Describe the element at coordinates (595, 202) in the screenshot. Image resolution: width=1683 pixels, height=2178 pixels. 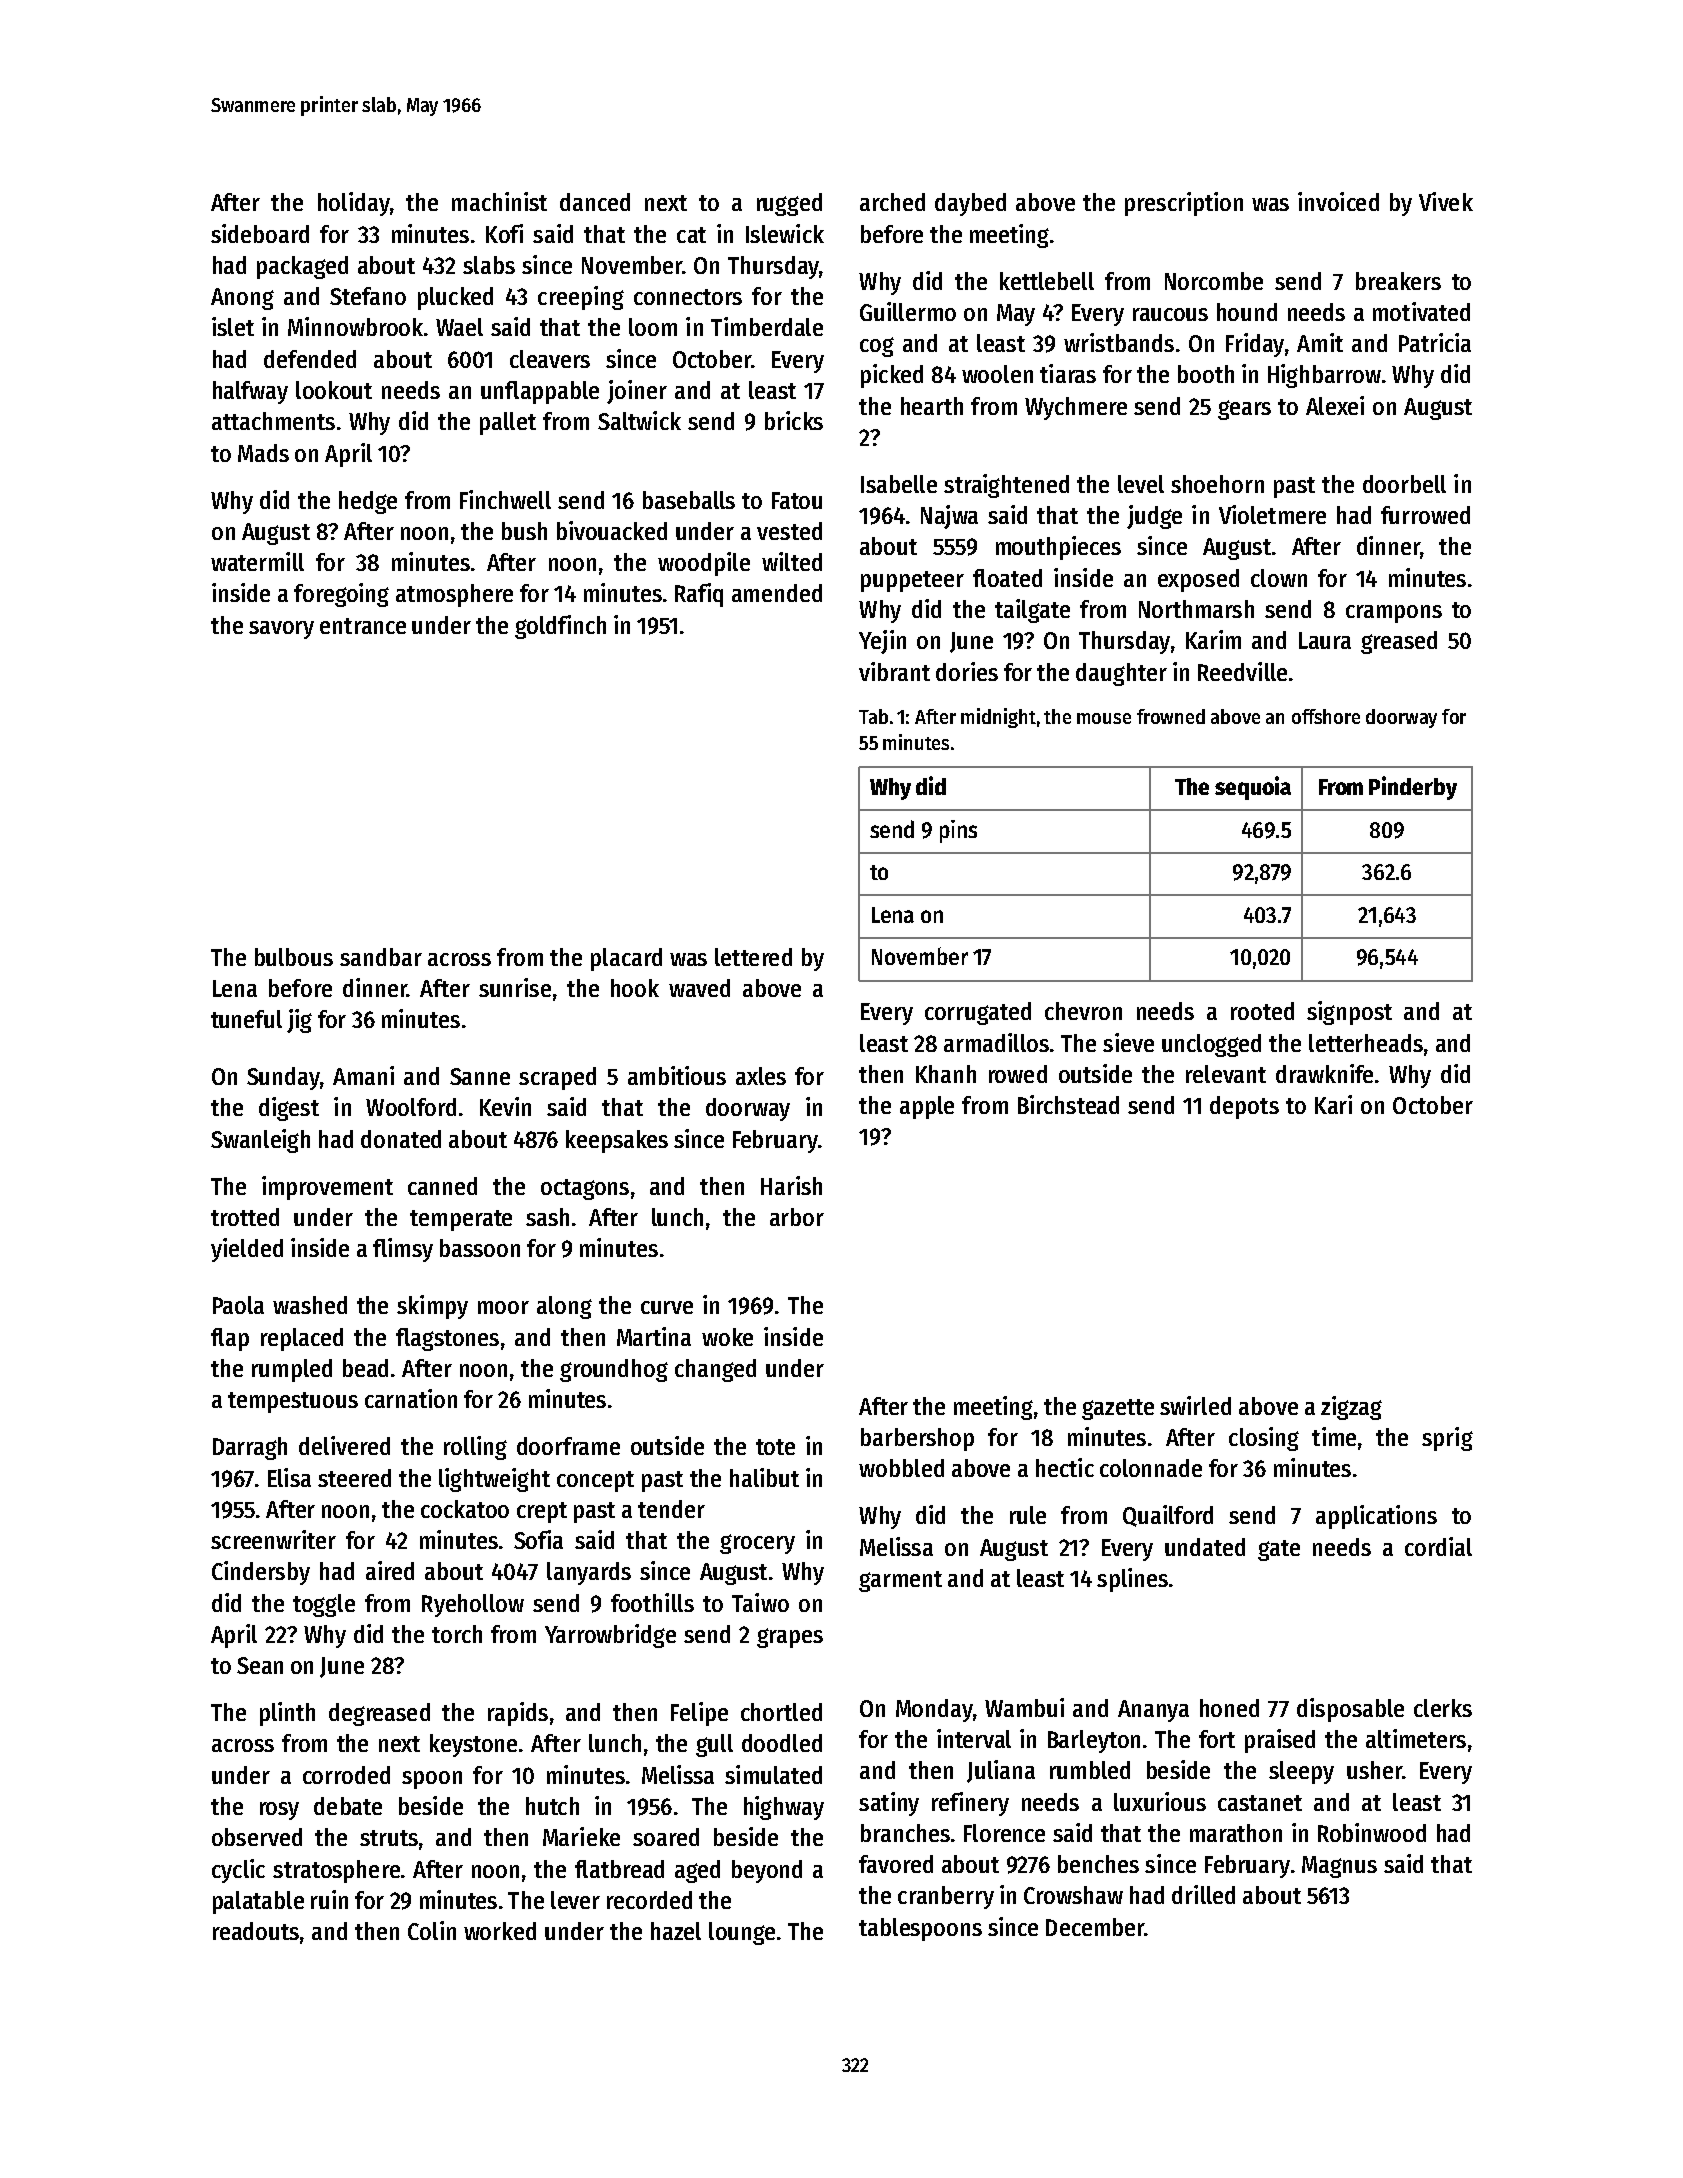
I see `danced` at that location.
